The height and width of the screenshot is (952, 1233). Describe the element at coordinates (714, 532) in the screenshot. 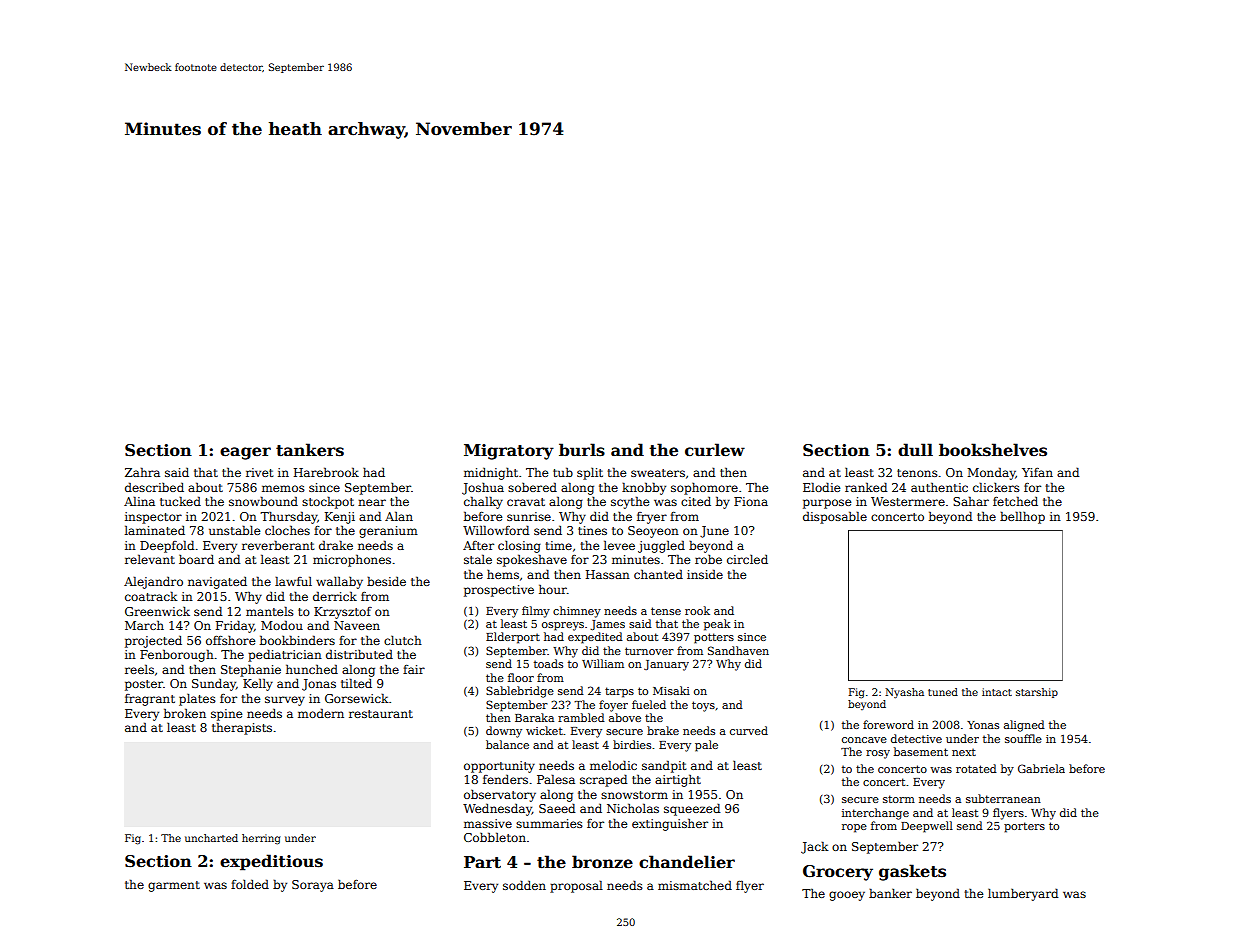

I see `June` at that location.
